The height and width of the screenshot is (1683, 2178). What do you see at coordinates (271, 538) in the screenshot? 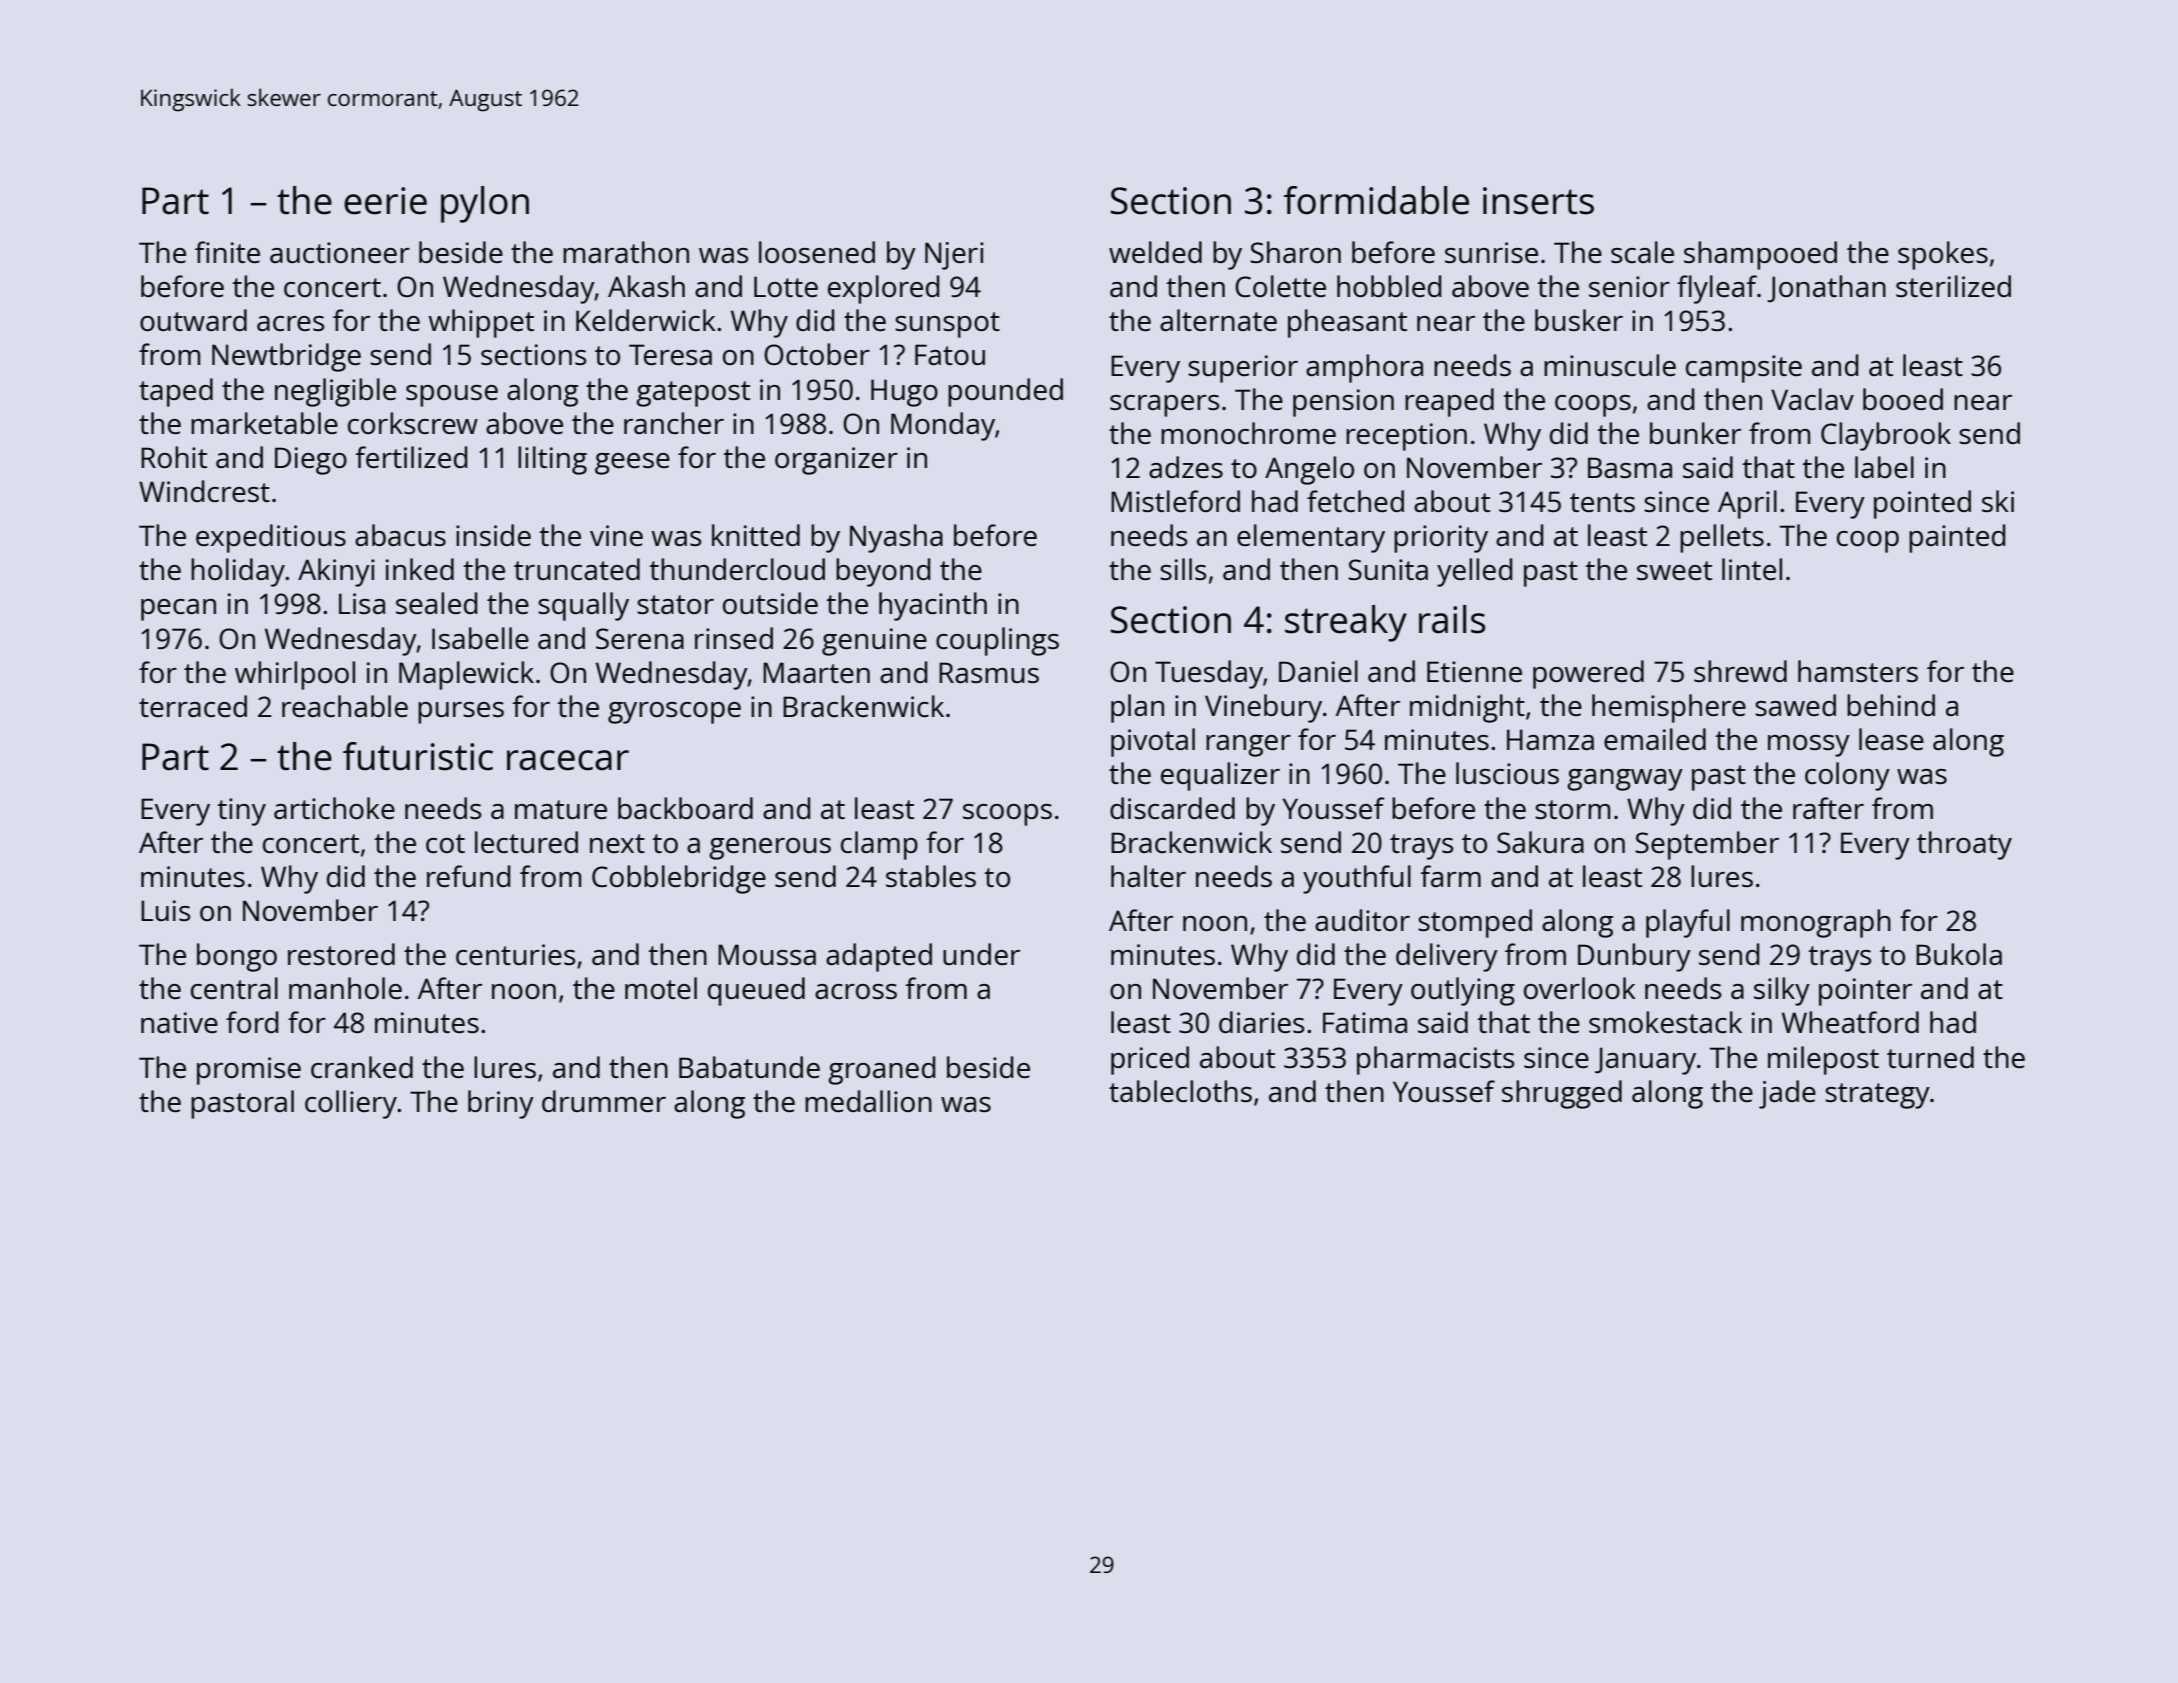
I see `expeditious` at bounding box center [271, 538].
